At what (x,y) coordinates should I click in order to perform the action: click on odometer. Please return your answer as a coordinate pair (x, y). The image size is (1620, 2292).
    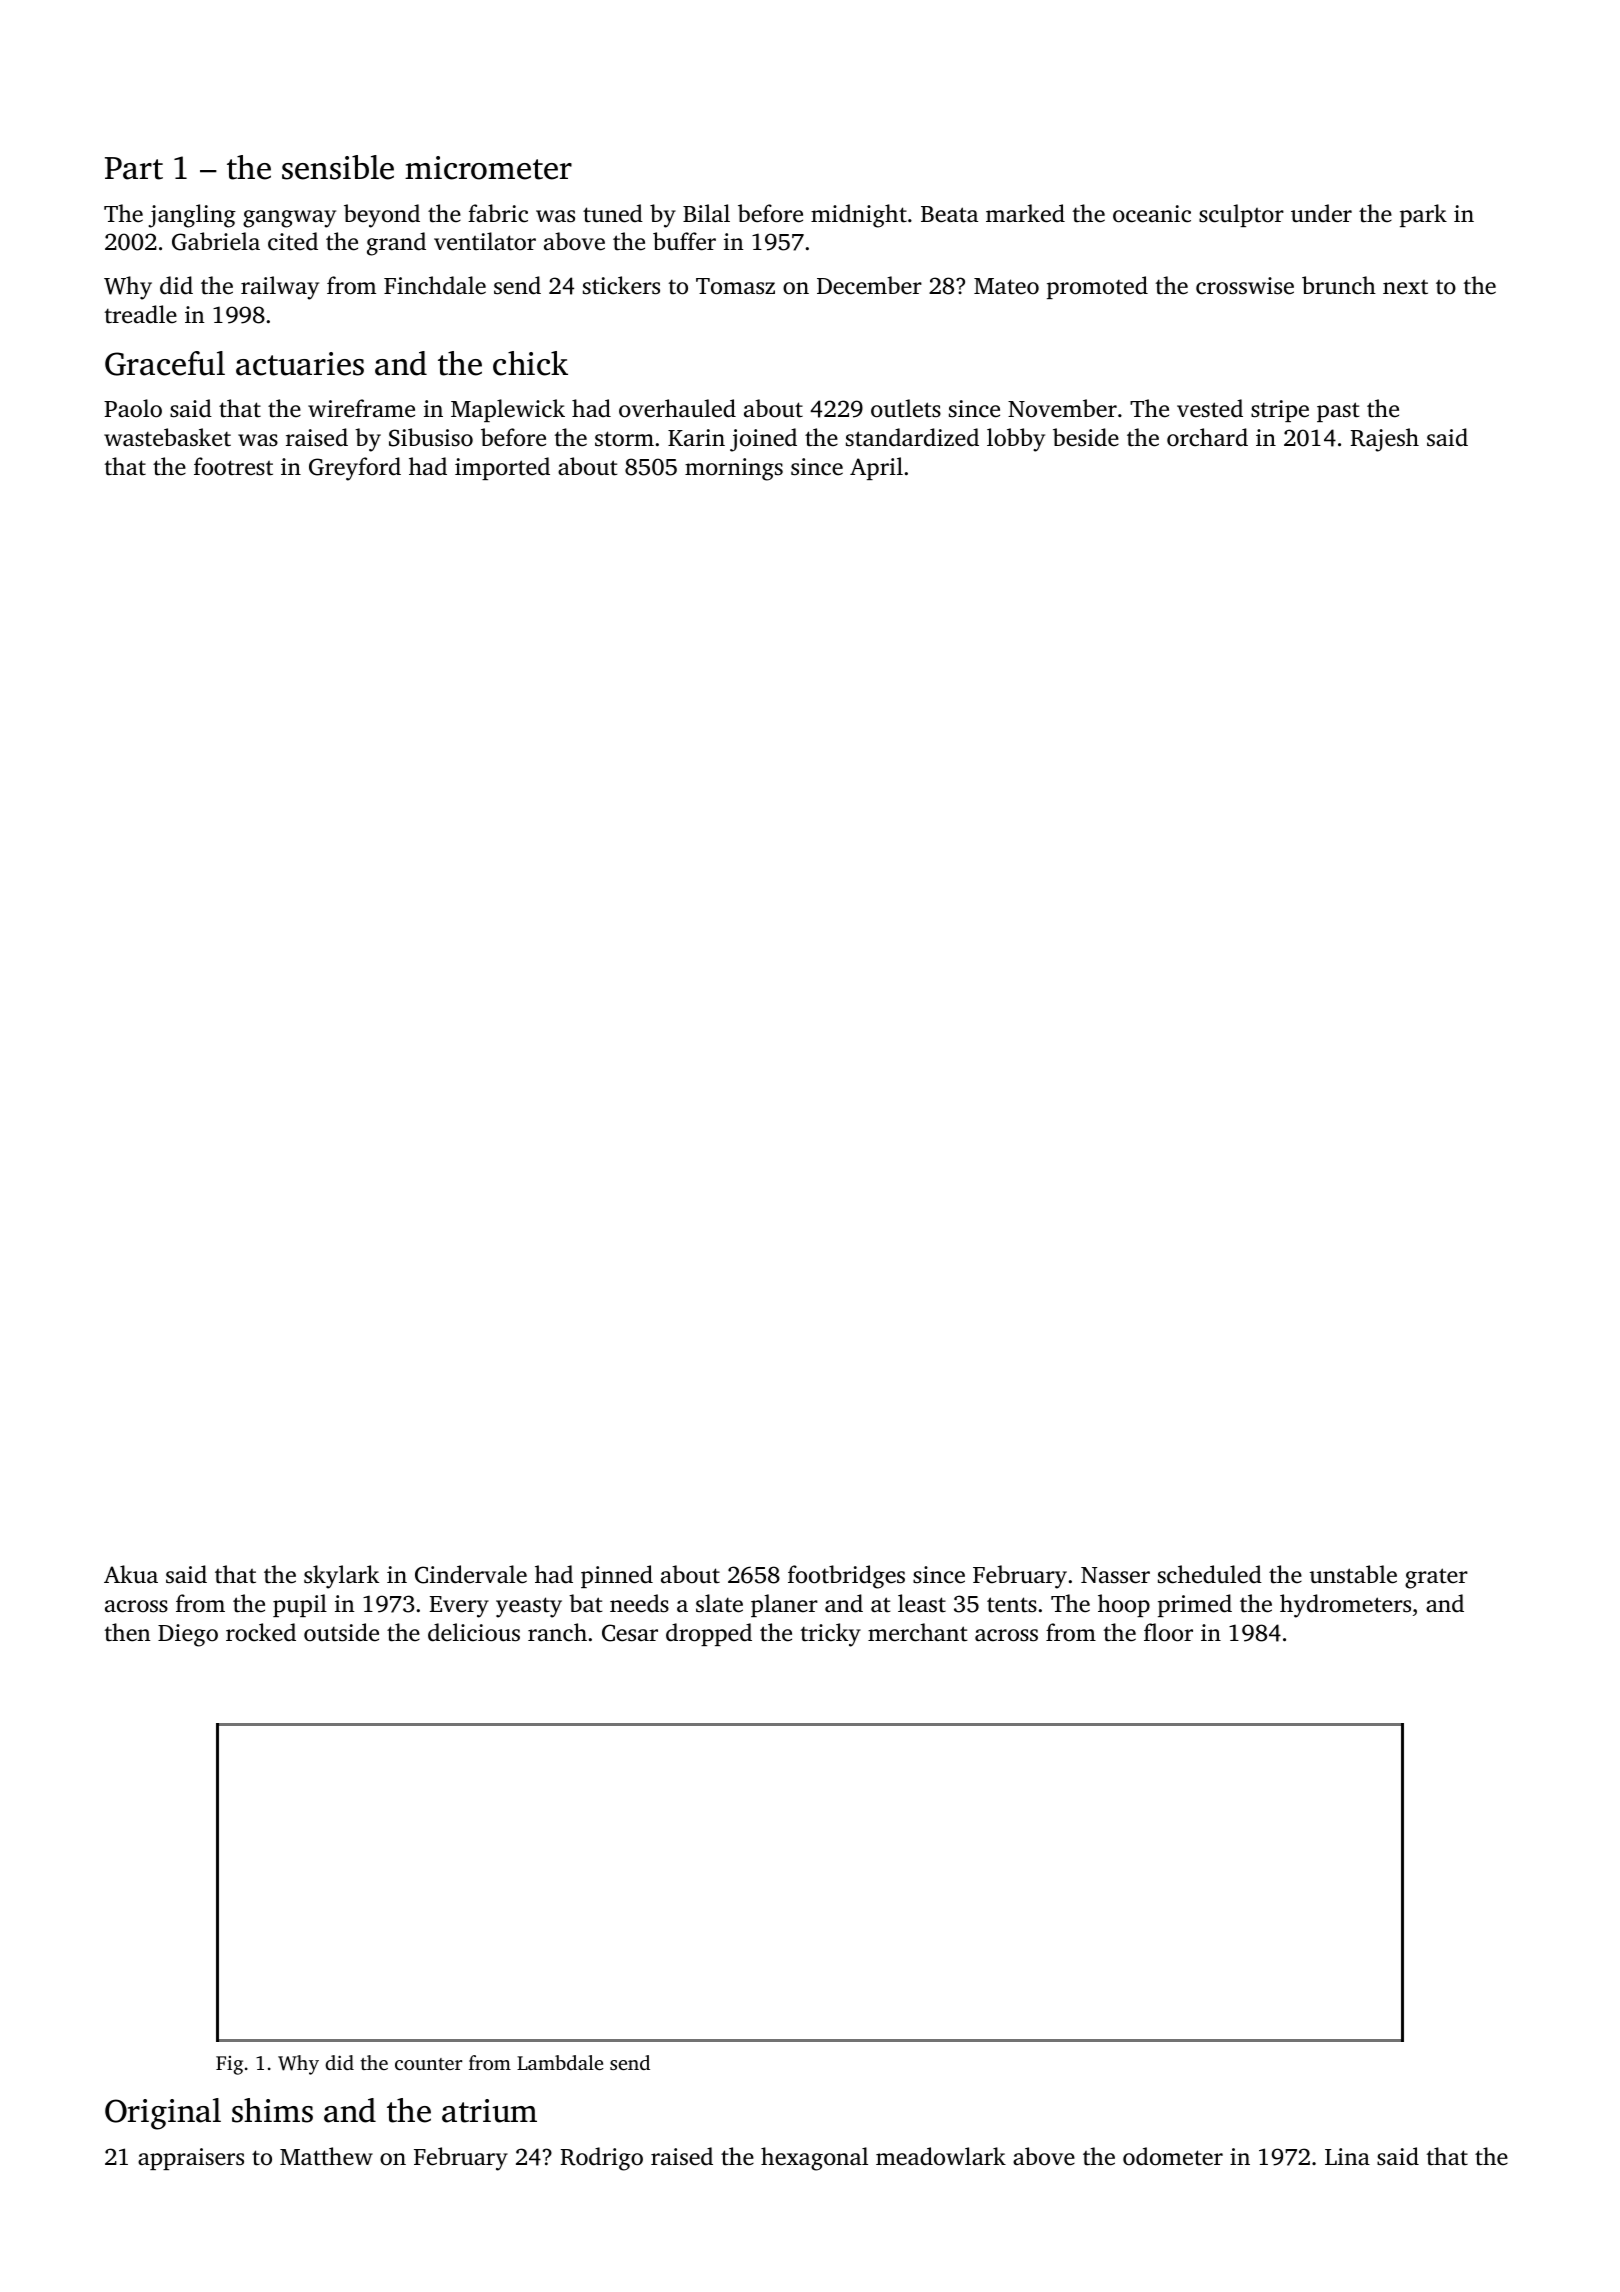
    Looking at the image, I should click on (1173, 2156).
